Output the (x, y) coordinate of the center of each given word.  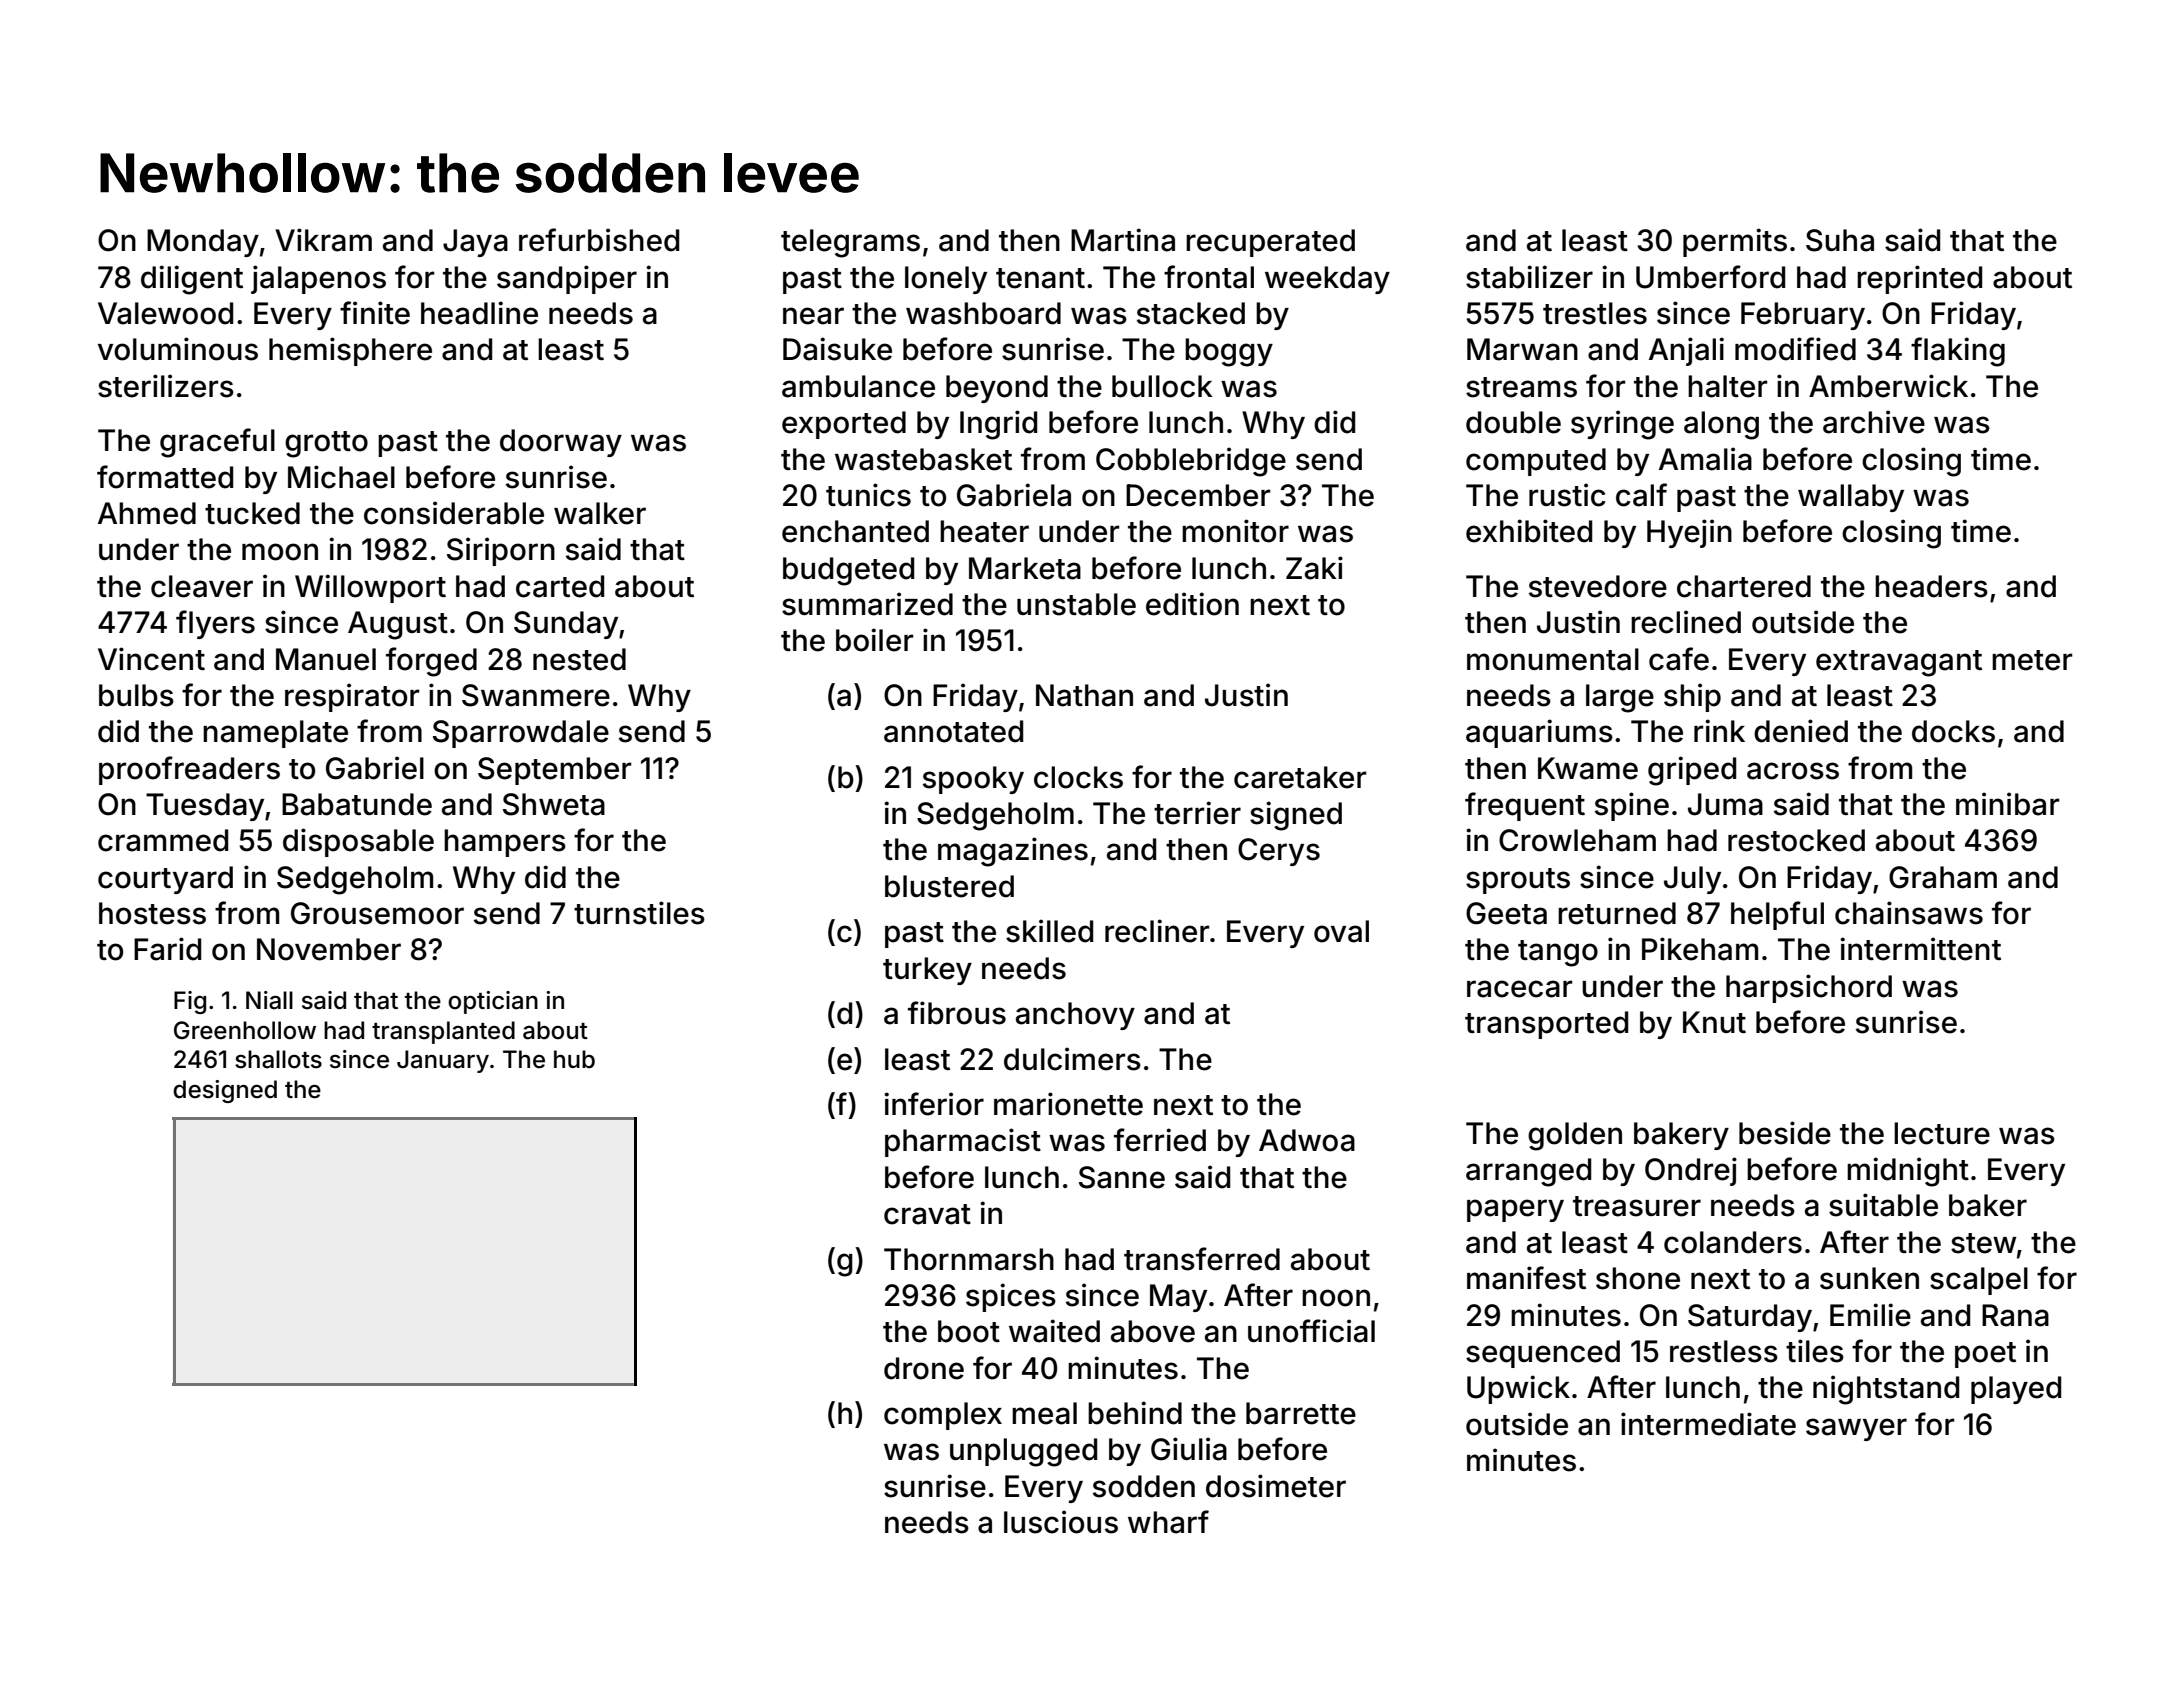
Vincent (151, 659)
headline (479, 313)
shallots (278, 1059)
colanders (1733, 1242)
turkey (927, 971)
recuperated (1270, 243)
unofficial (1311, 1331)
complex (943, 1416)
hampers (505, 843)
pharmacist (963, 1142)
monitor (1235, 531)
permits (1735, 242)
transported (1546, 1025)
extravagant (1899, 663)
